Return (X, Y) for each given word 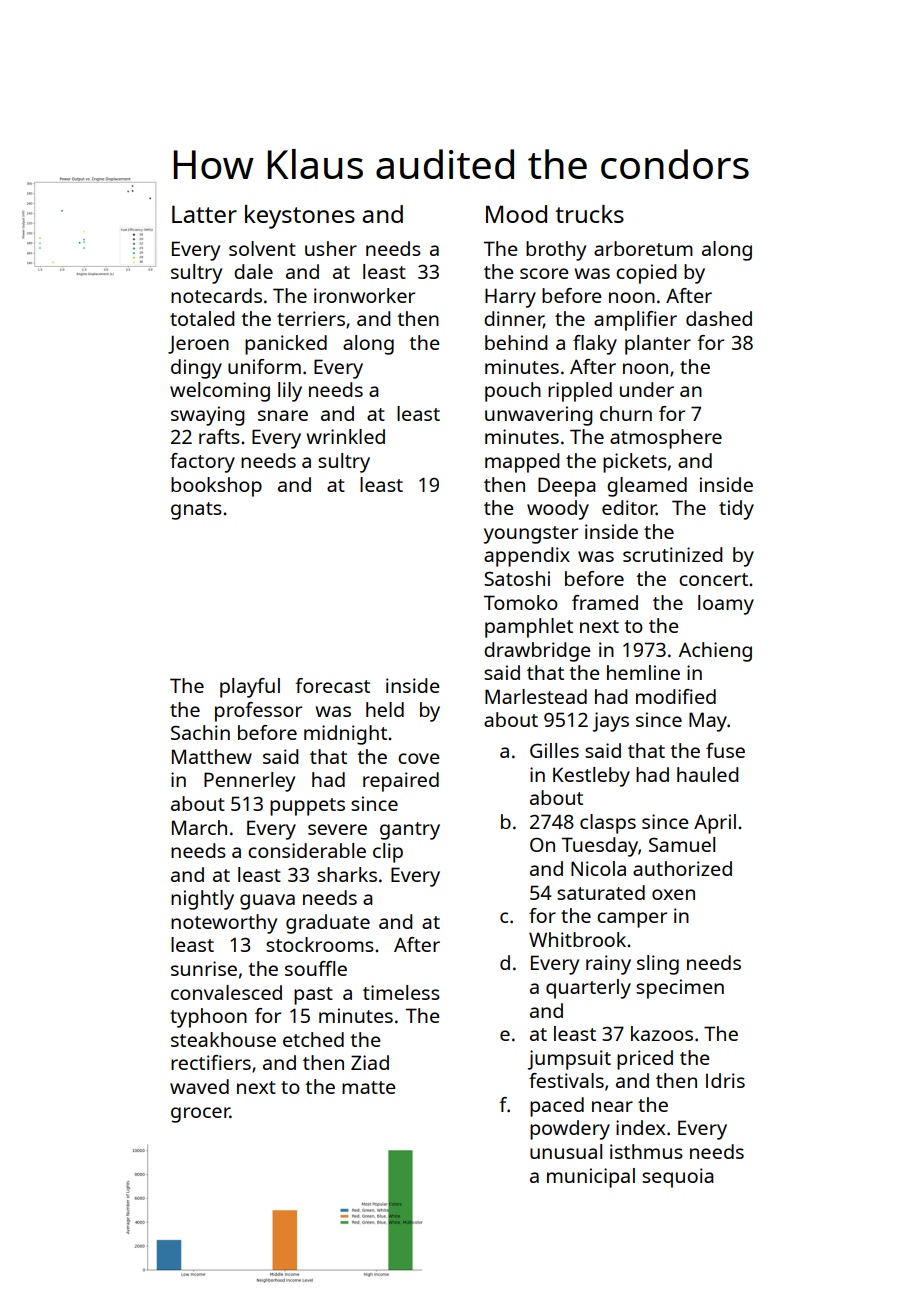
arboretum (643, 248)
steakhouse (223, 1039)
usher (331, 248)
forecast (332, 685)
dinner (514, 320)
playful (250, 688)
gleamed (647, 487)
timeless (401, 992)
